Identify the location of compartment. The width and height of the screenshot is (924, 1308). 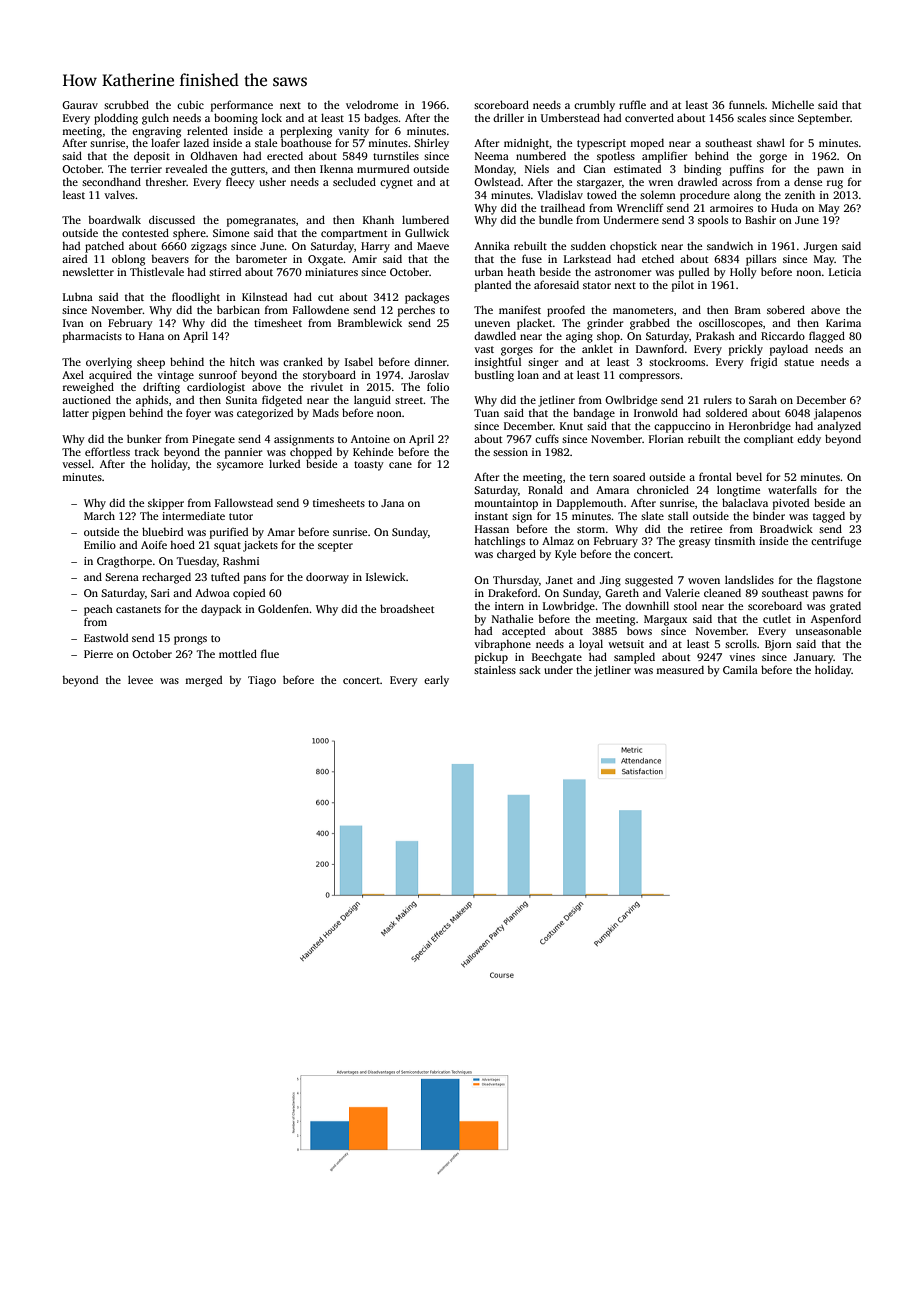
(354, 235).
